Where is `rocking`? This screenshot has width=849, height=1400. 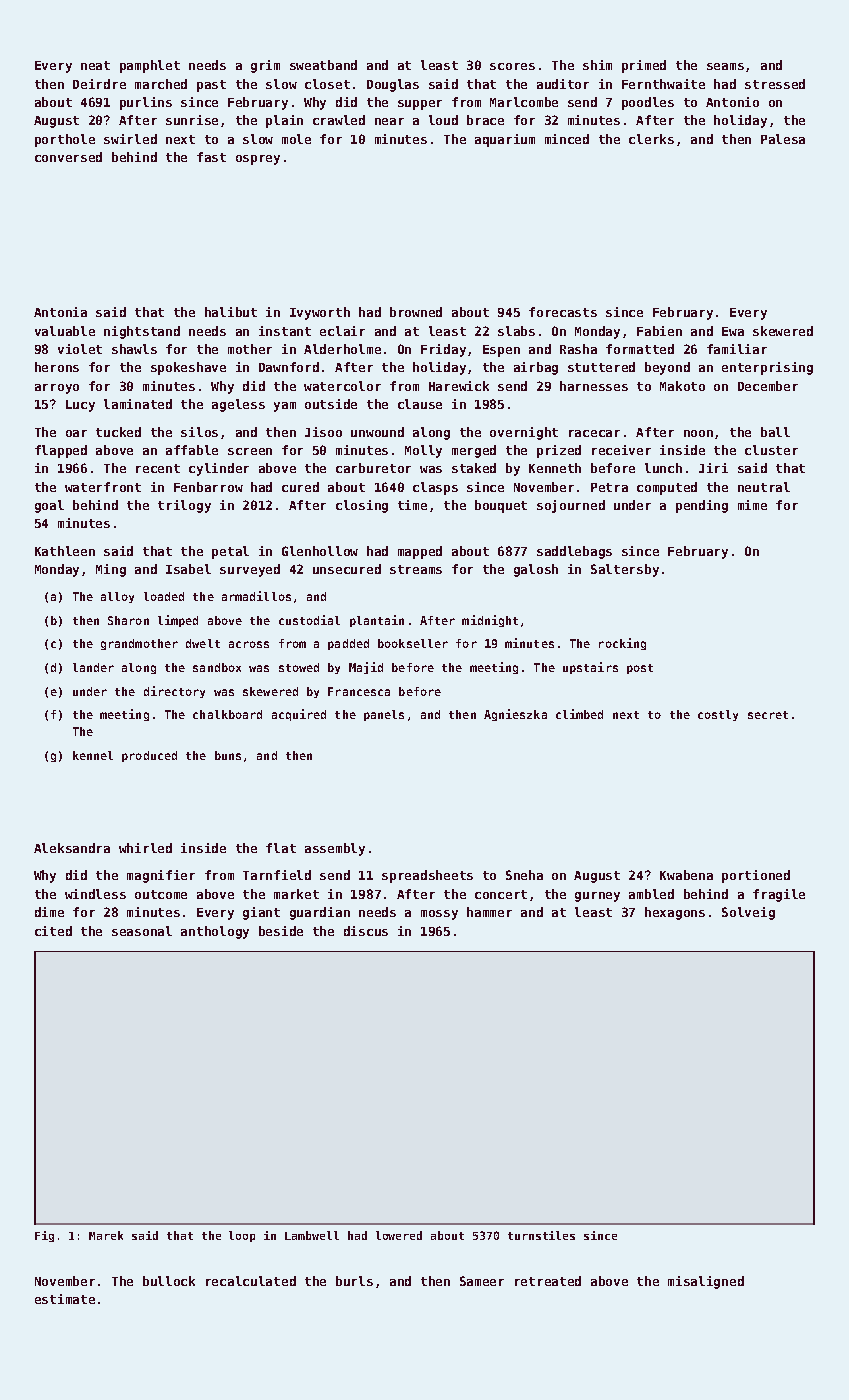 rocking is located at coordinates (622, 644).
